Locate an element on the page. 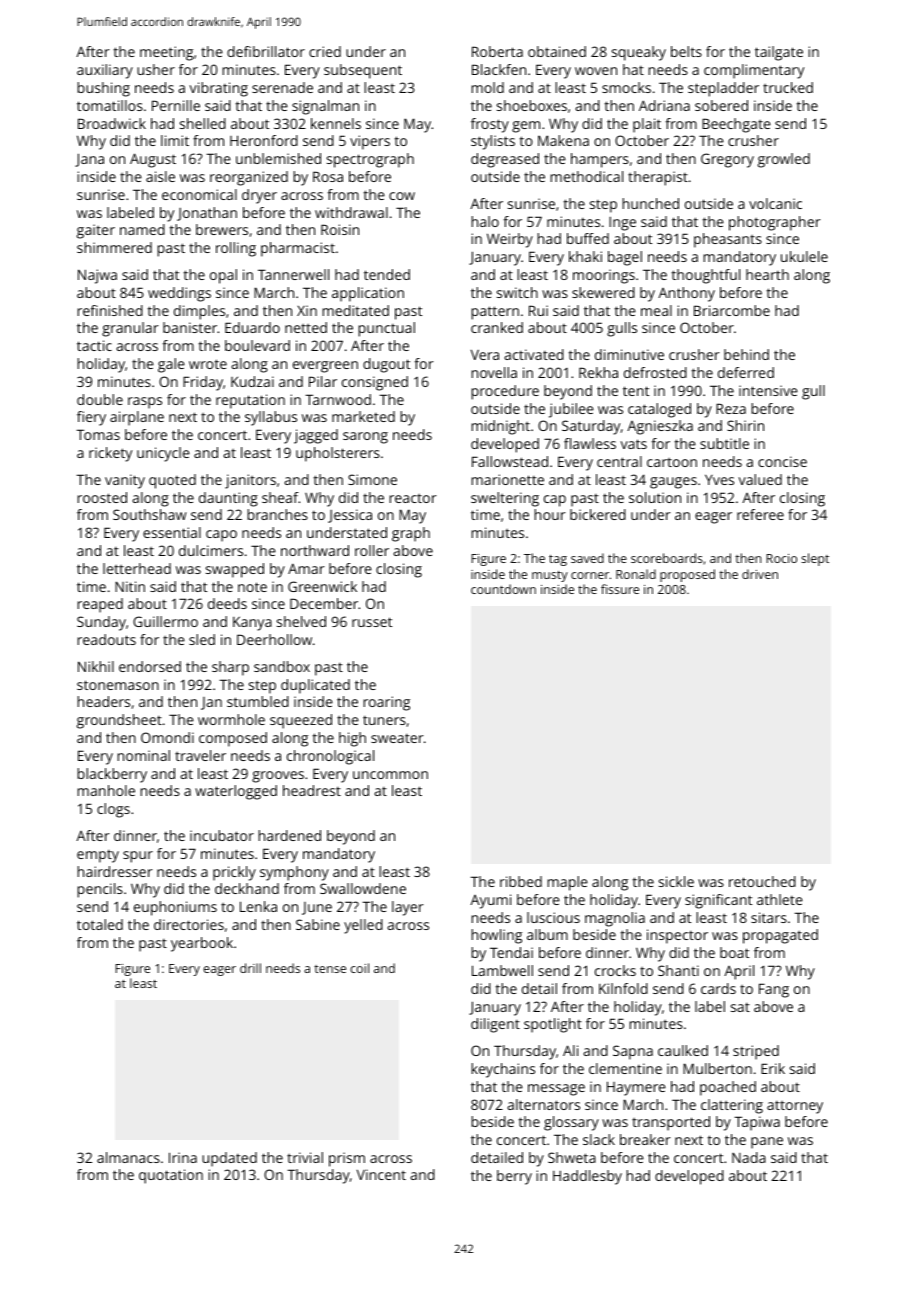  referee is located at coordinates (760, 514).
